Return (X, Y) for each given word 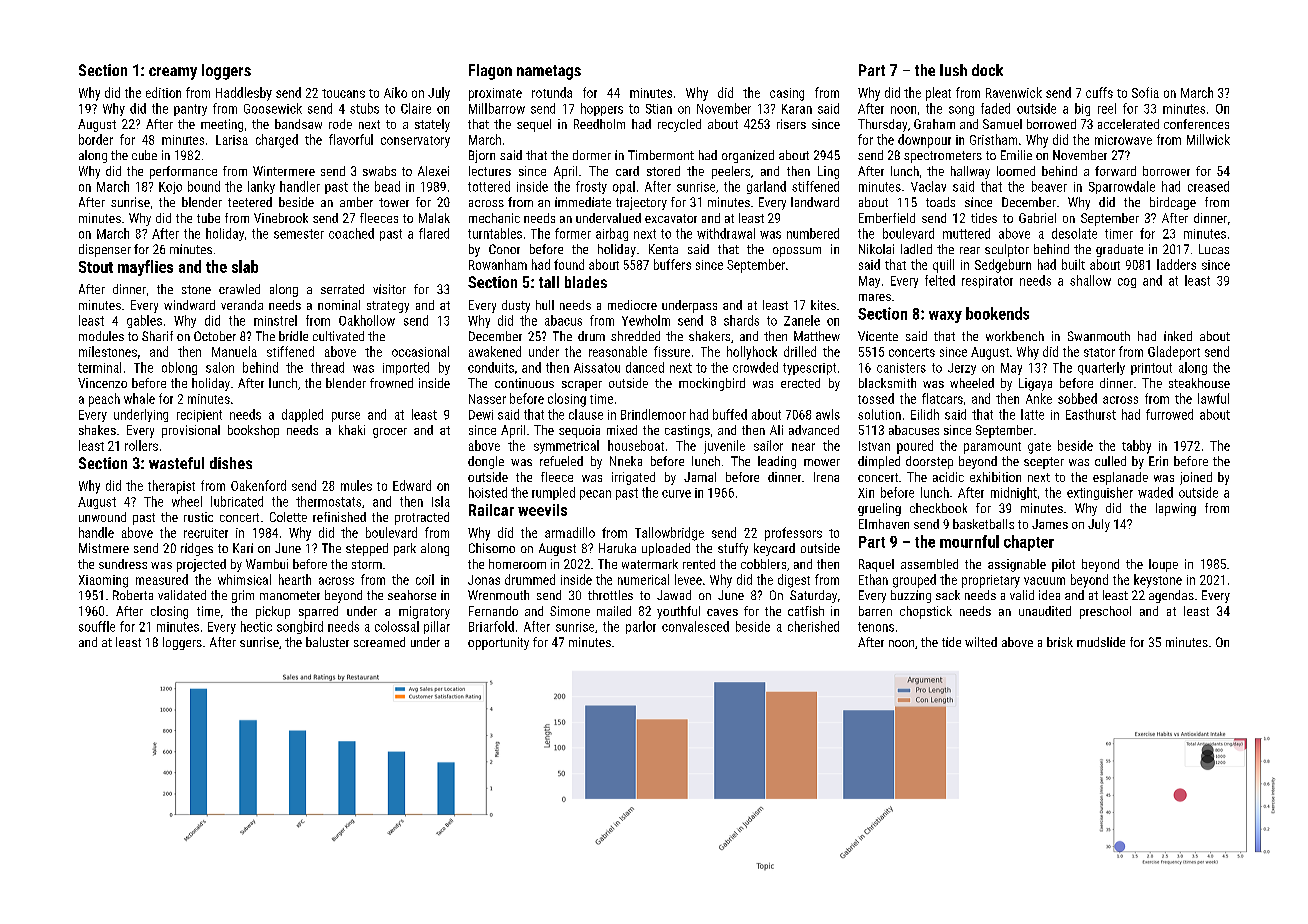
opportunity (498, 643)
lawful (1213, 398)
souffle (97, 626)
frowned (391, 383)
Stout (96, 267)
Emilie (1016, 155)
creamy (173, 73)
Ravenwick (1014, 92)
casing (787, 94)
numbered (813, 233)
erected (800, 383)
